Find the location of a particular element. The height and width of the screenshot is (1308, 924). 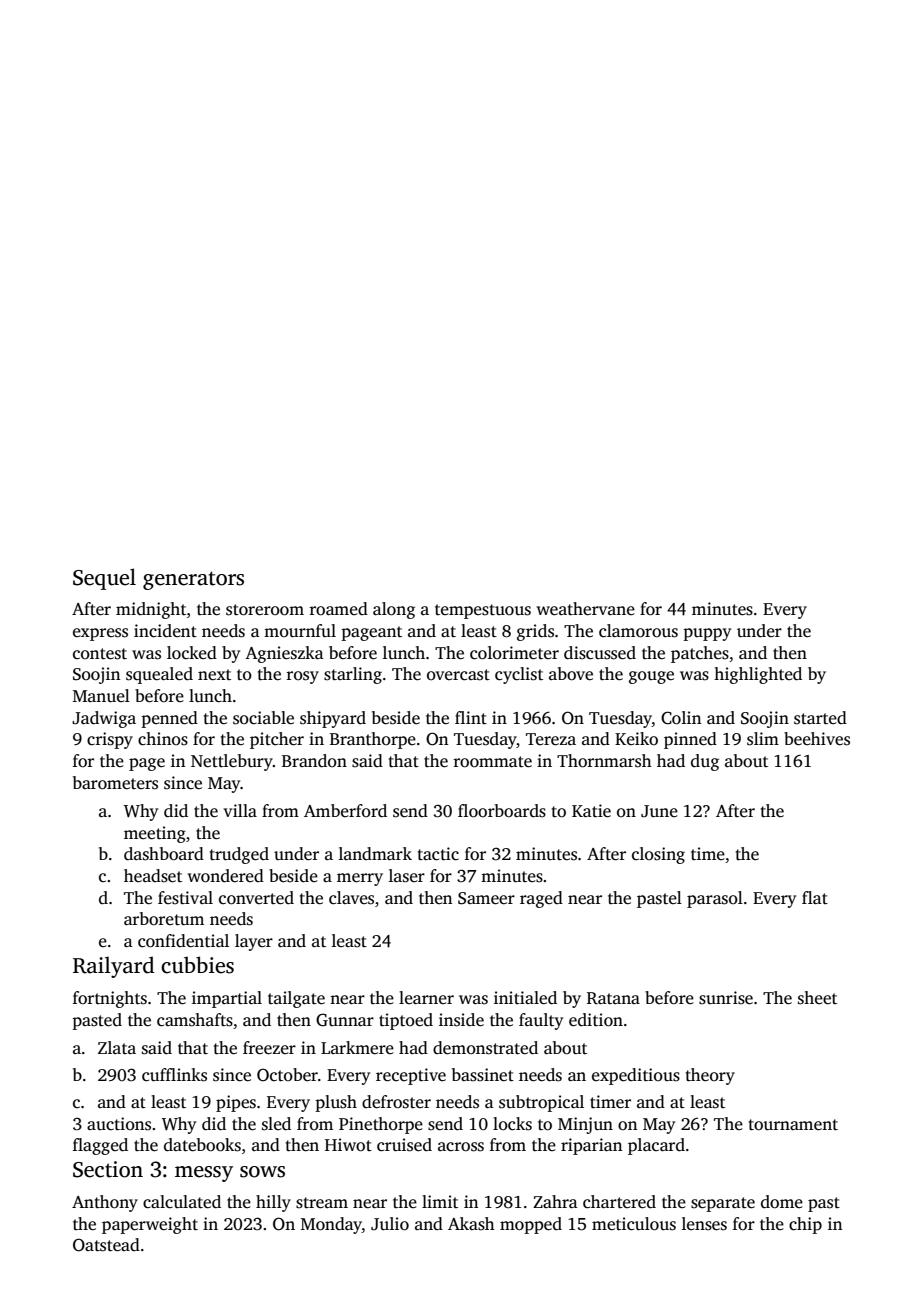

dug is located at coordinates (705, 762).
